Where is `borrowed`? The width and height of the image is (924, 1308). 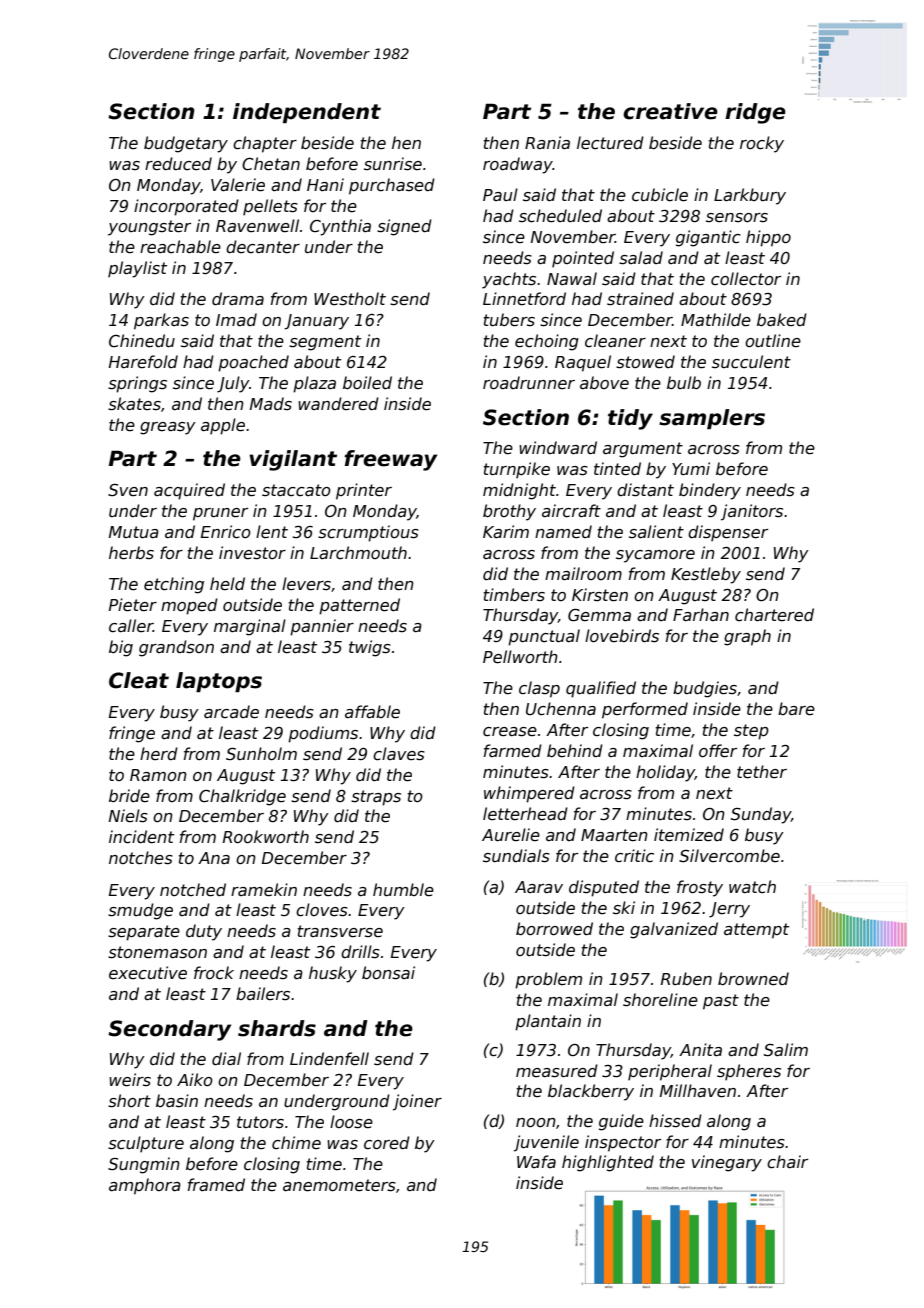
borrowed is located at coordinates (554, 929).
